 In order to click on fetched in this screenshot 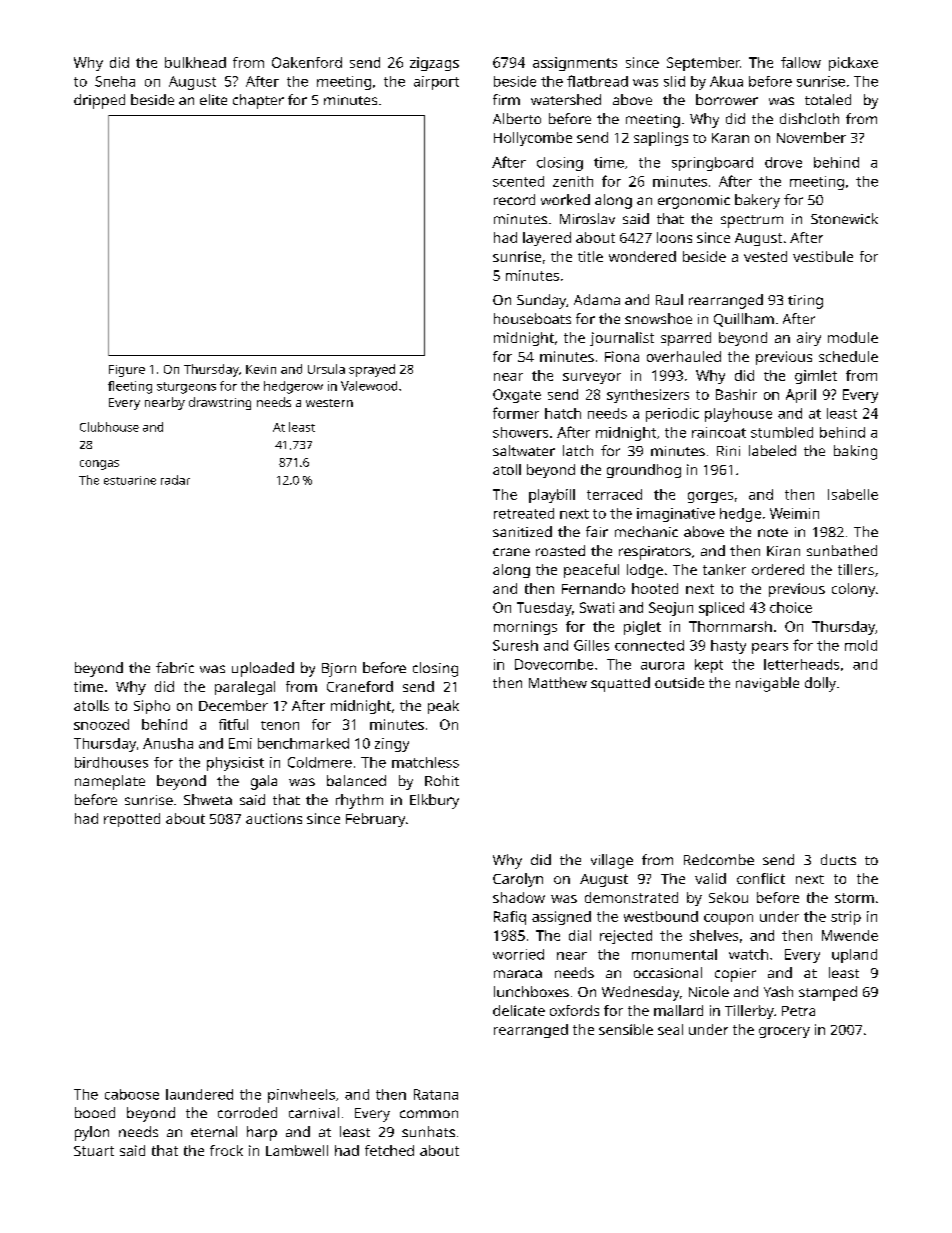, I will do `click(389, 1150)`.
